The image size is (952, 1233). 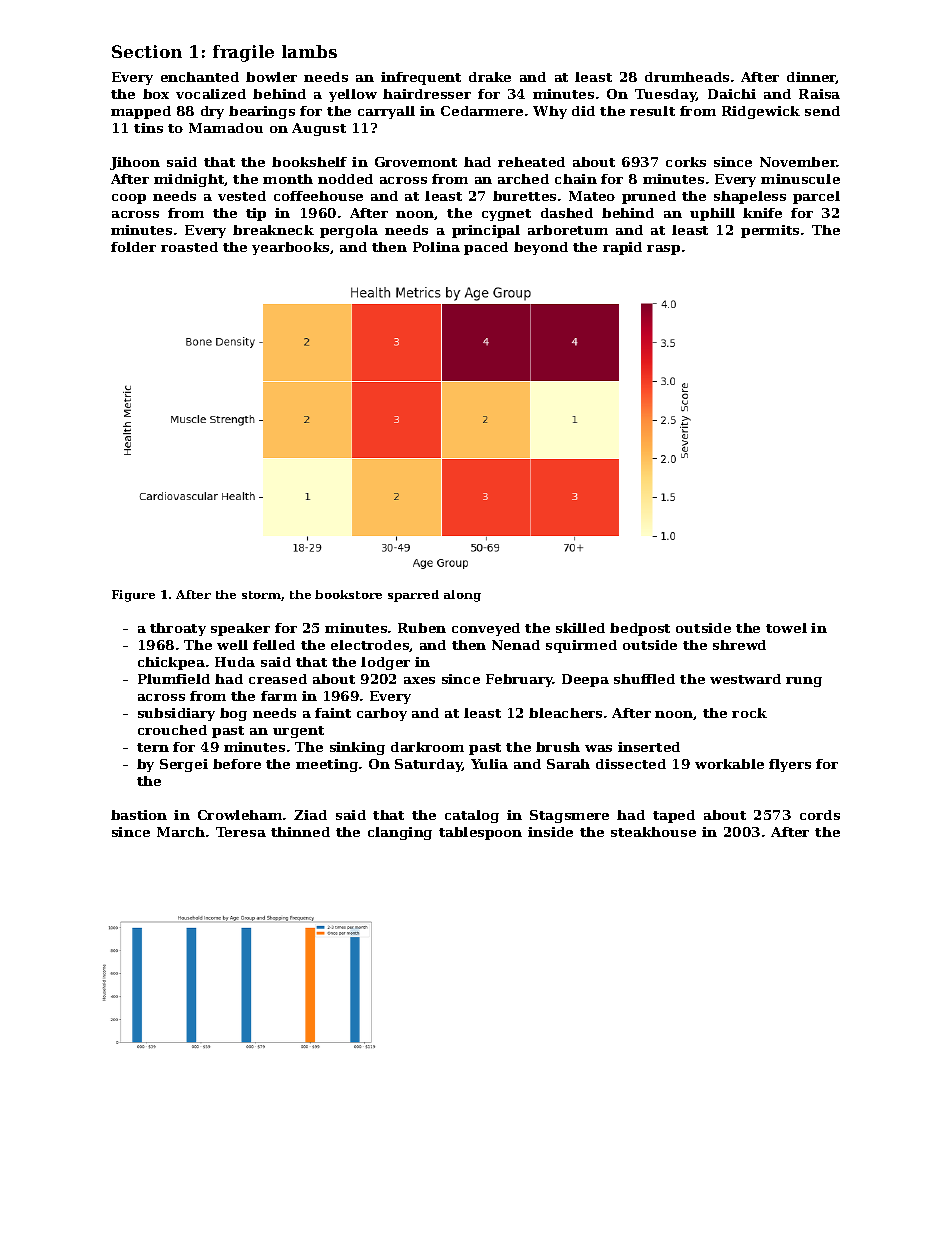 I want to click on Teresa, so click(x=241, y=832).
